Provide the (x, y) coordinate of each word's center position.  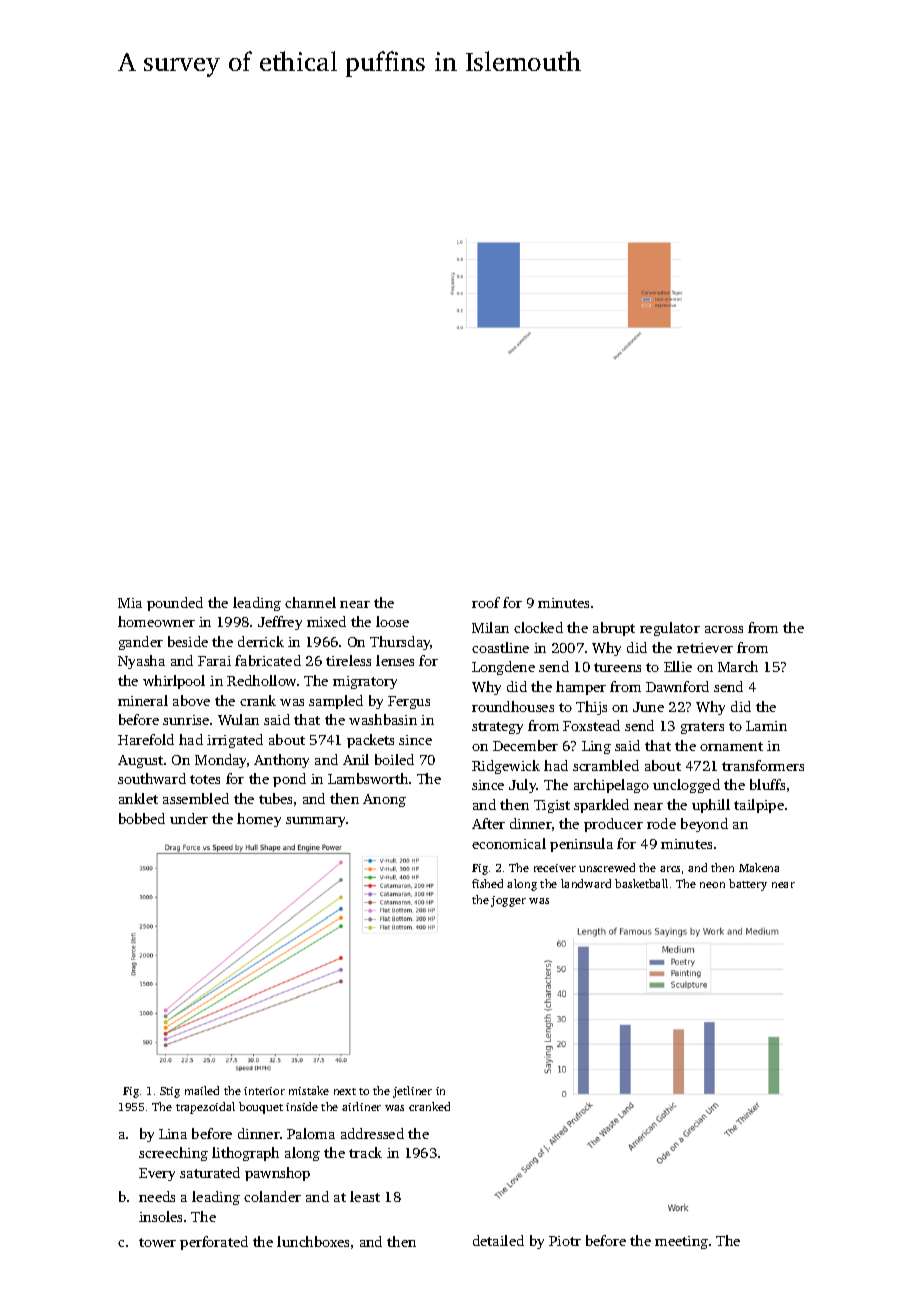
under (189, 818)
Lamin (766, 726)
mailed (202, 1090)
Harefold (146, 739)
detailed (498, 1240)
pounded (175, 604)
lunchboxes (313, 1241)
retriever (705, 648)
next (345, 1091)
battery (748, 885)
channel (310, 602)
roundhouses (513, 706)
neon (712, 885)
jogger (508, 901)
